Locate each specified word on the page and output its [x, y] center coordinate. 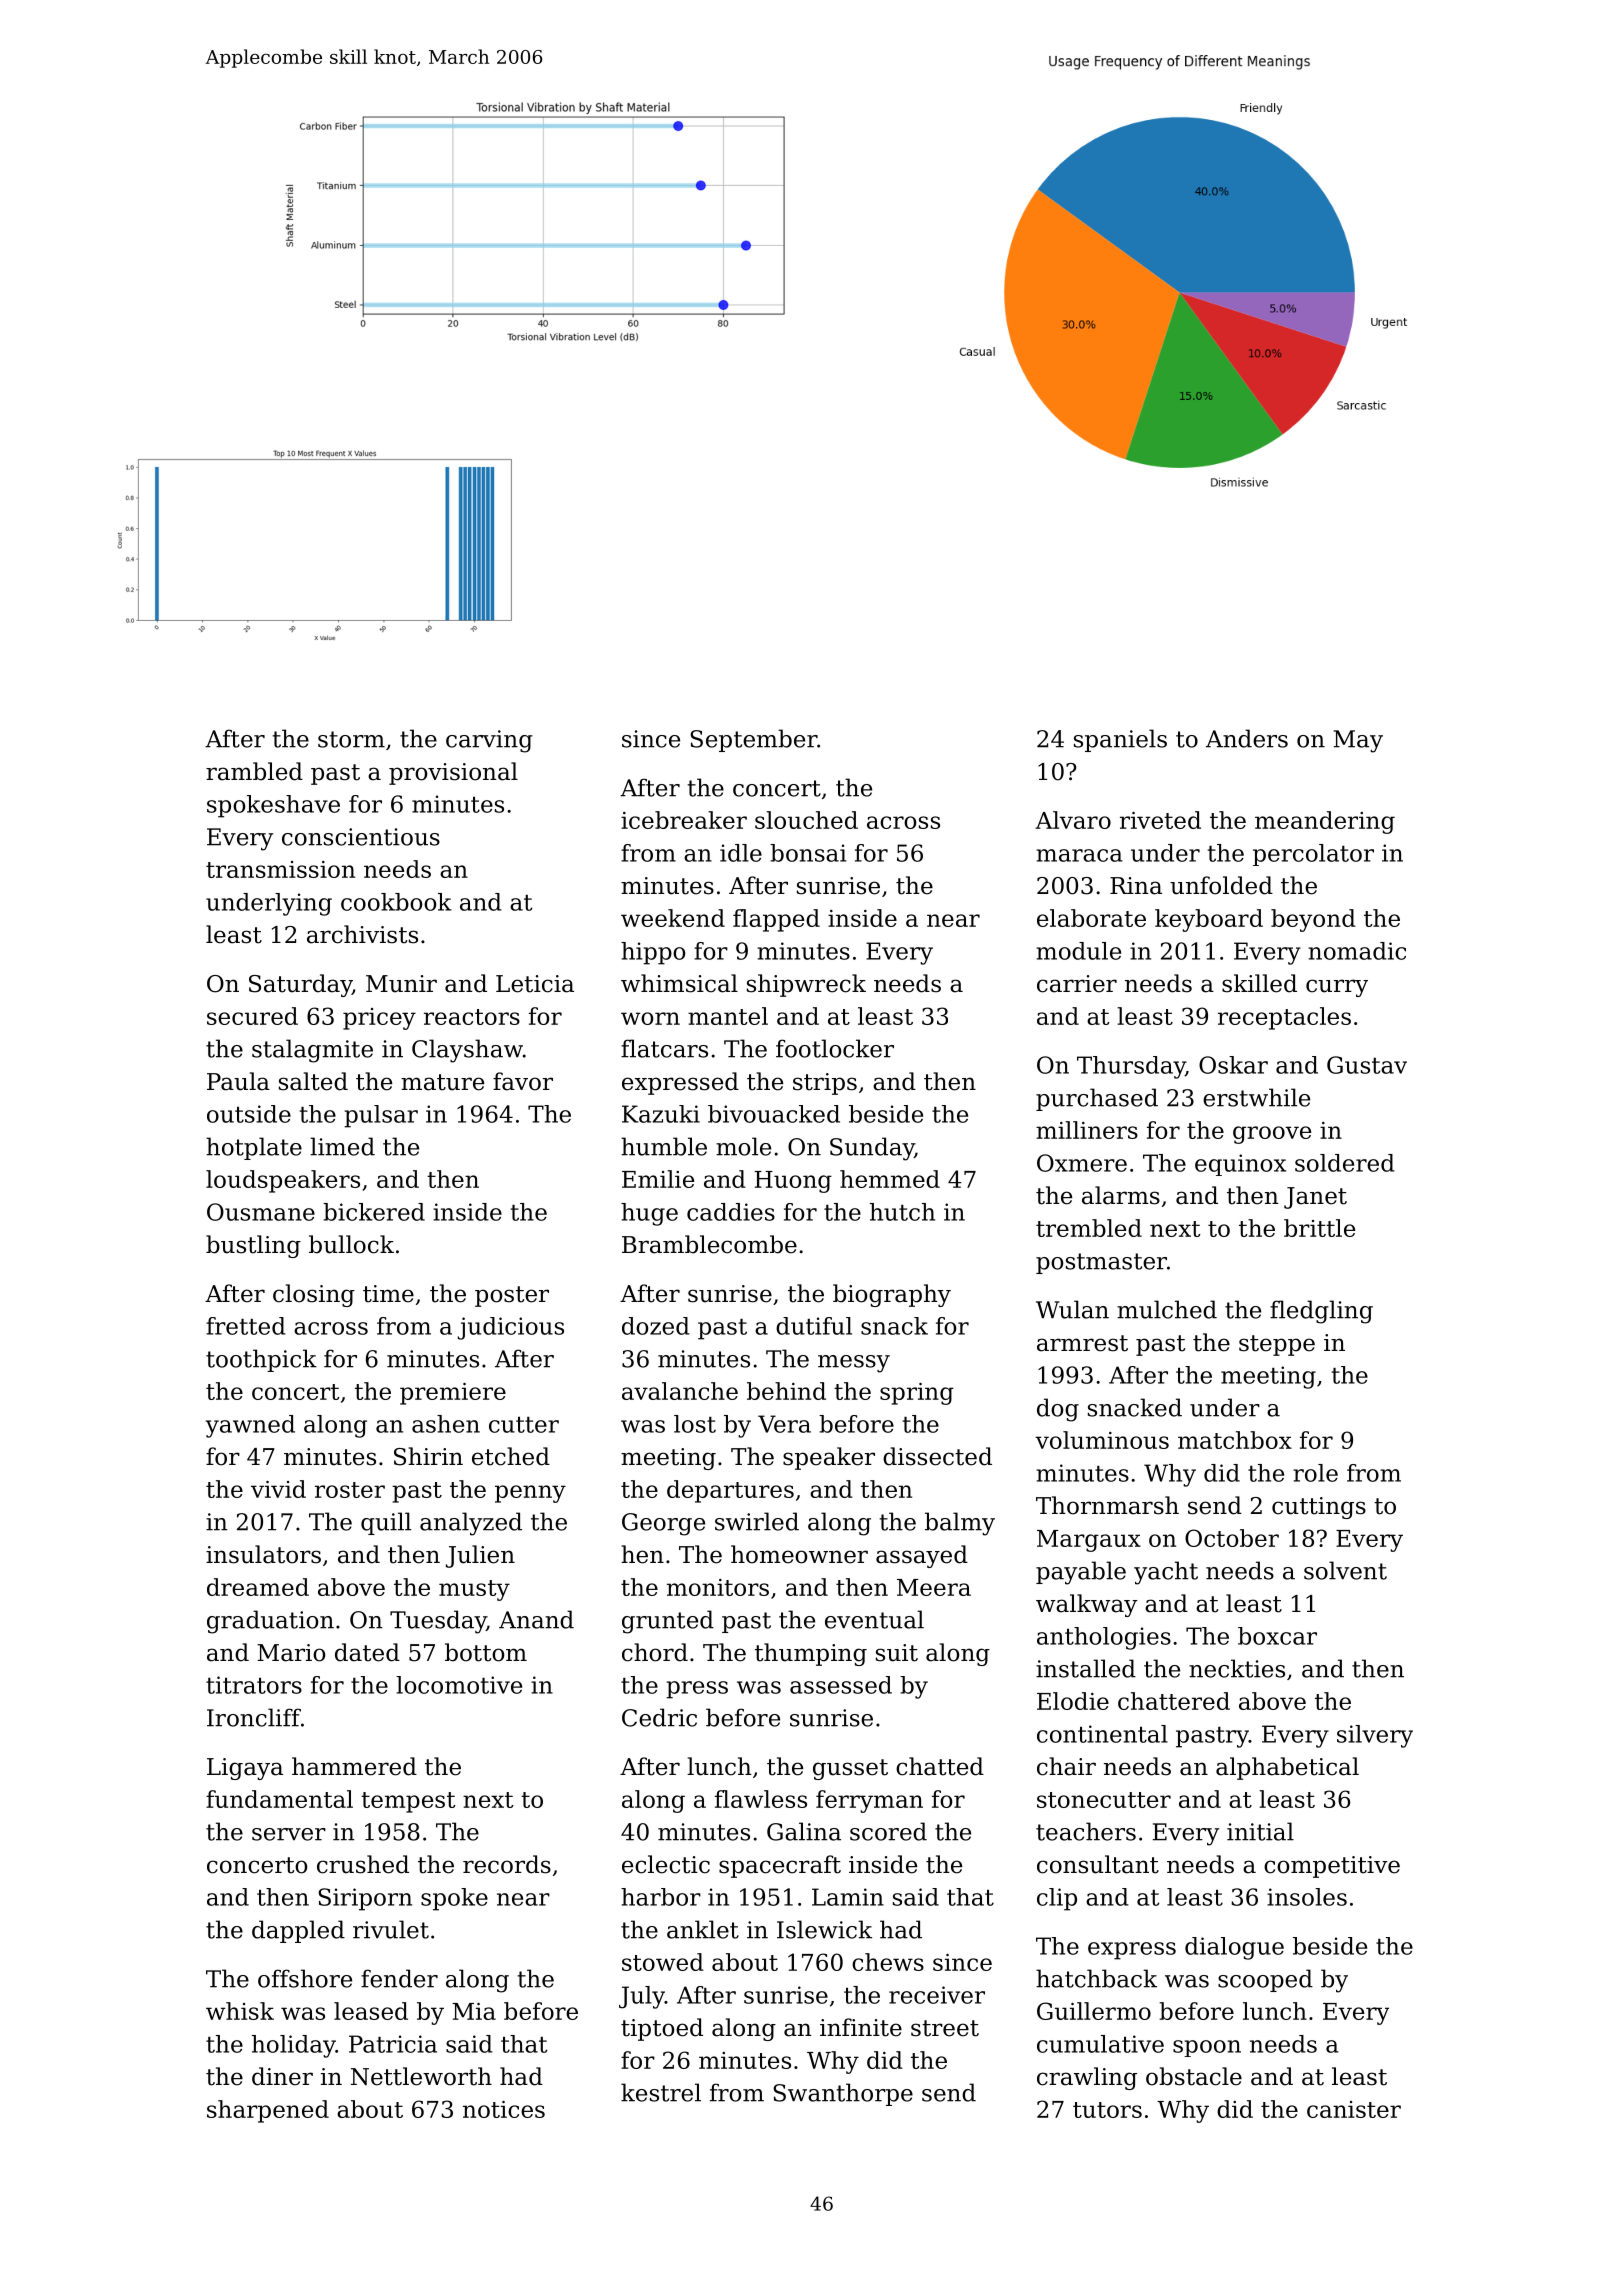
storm [351, 739]
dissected [937, 1456]
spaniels [1120, 740]
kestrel [661, 2092]
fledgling [1321, 1312]
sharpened [268, 2111]
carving [489, 741]
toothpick [261, 1360]
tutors [1107, 2110]
